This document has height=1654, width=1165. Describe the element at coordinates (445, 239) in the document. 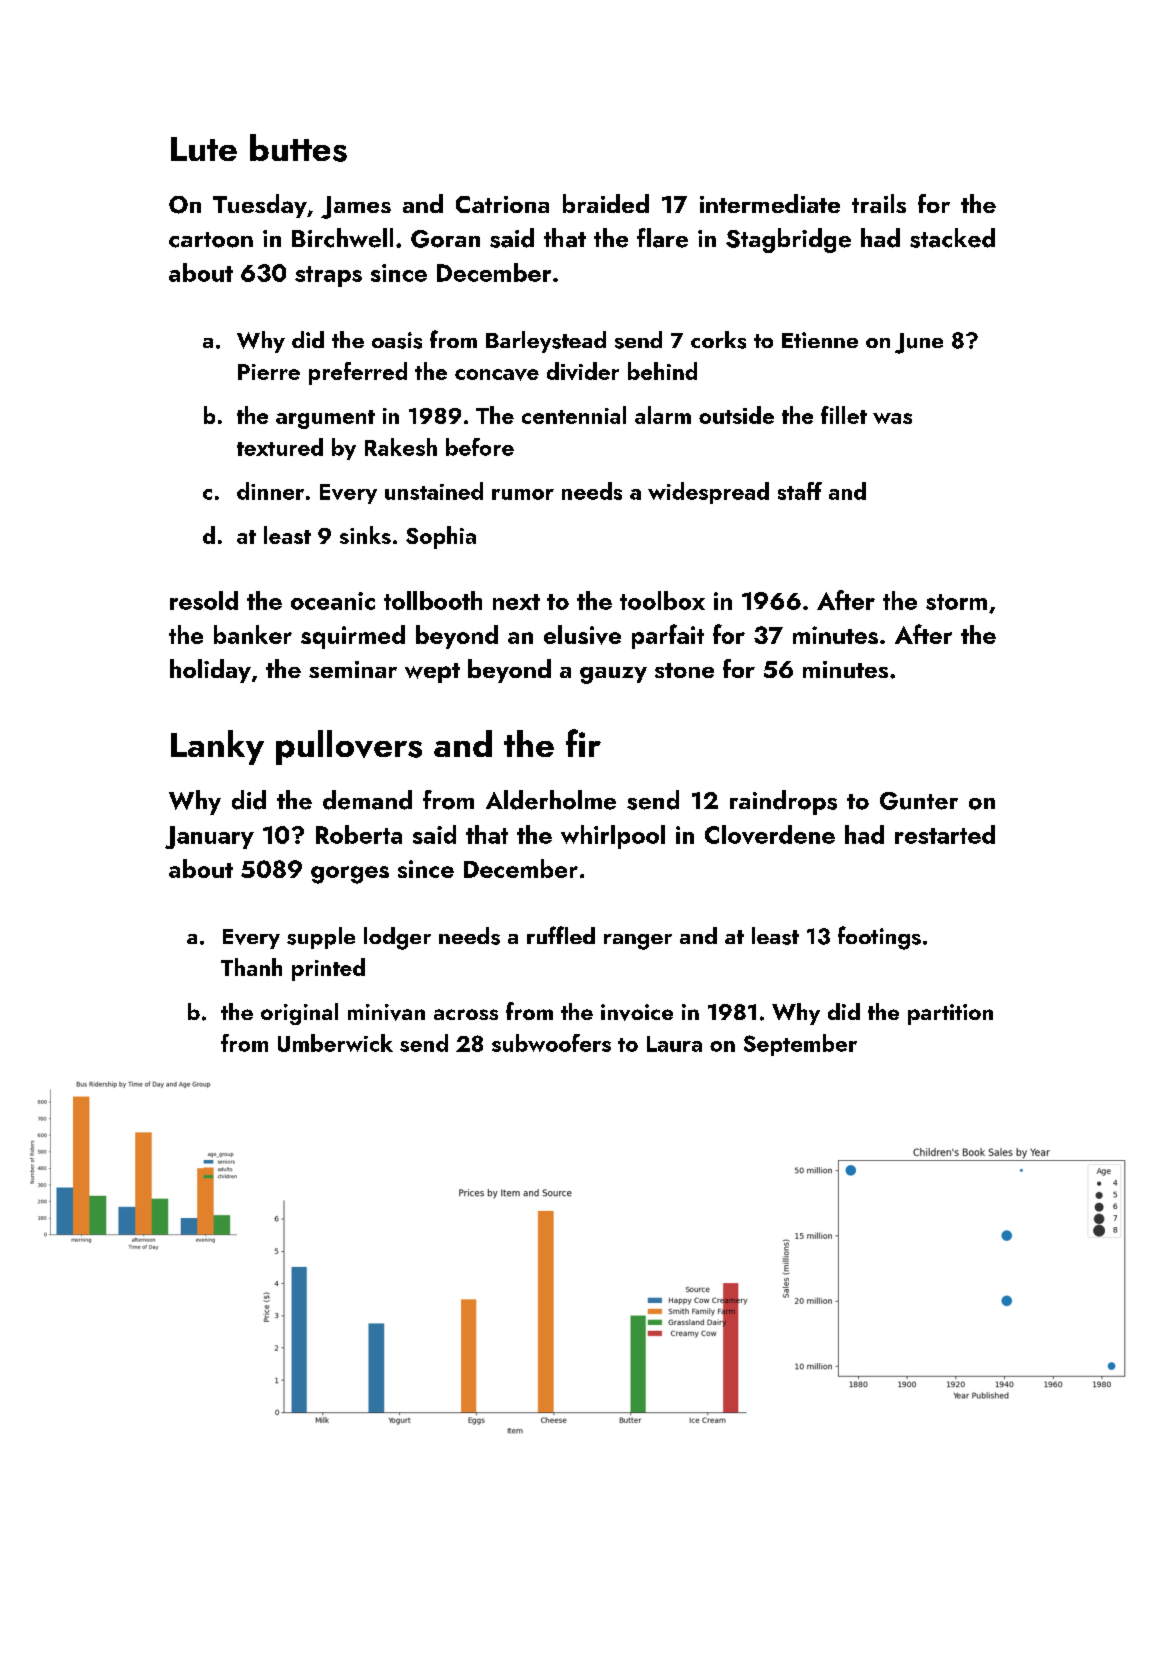

I see `Goran` at that location.
